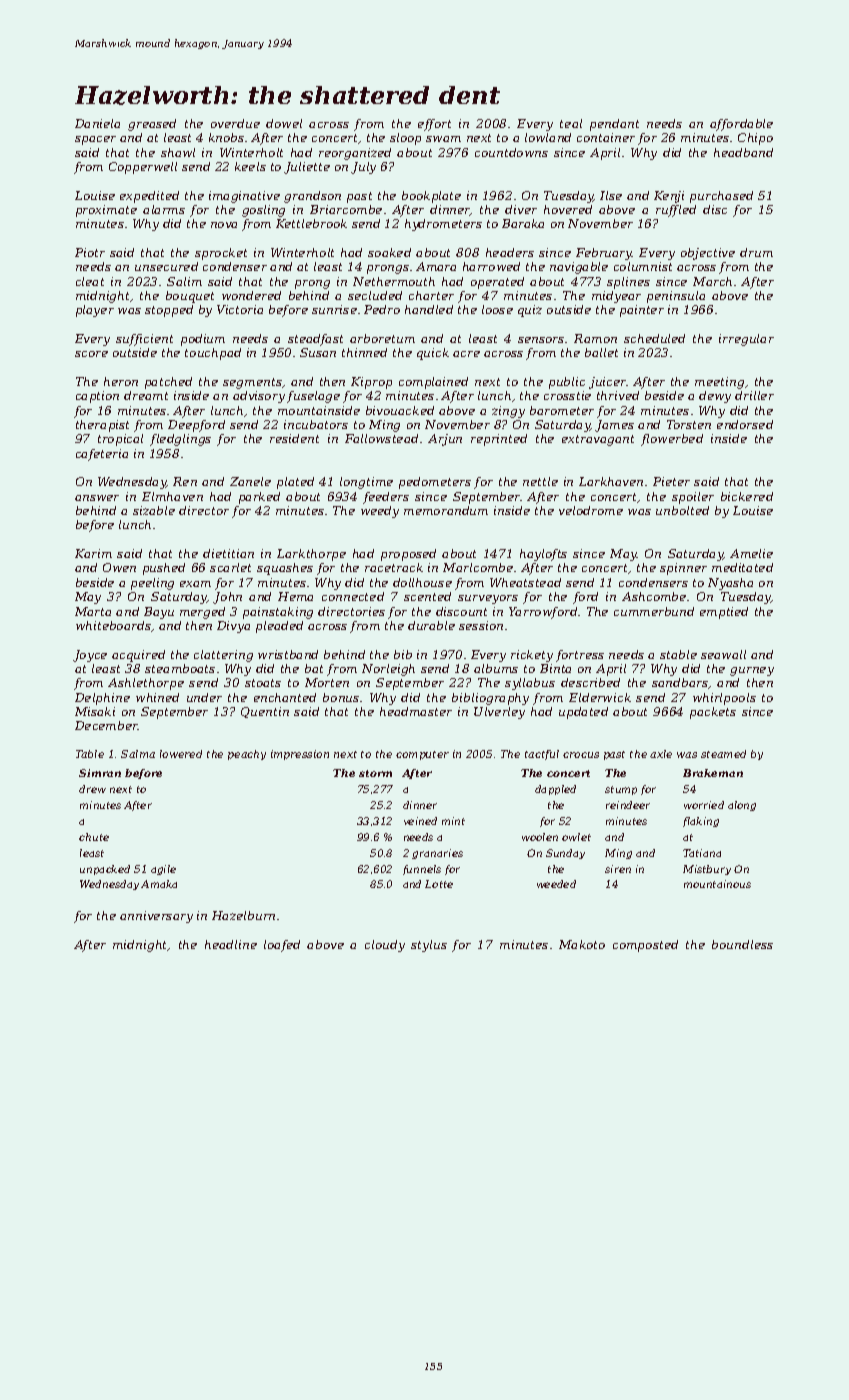  Describe the element at coordinates (100, 773) in the document. I see `Simran` at that location.
